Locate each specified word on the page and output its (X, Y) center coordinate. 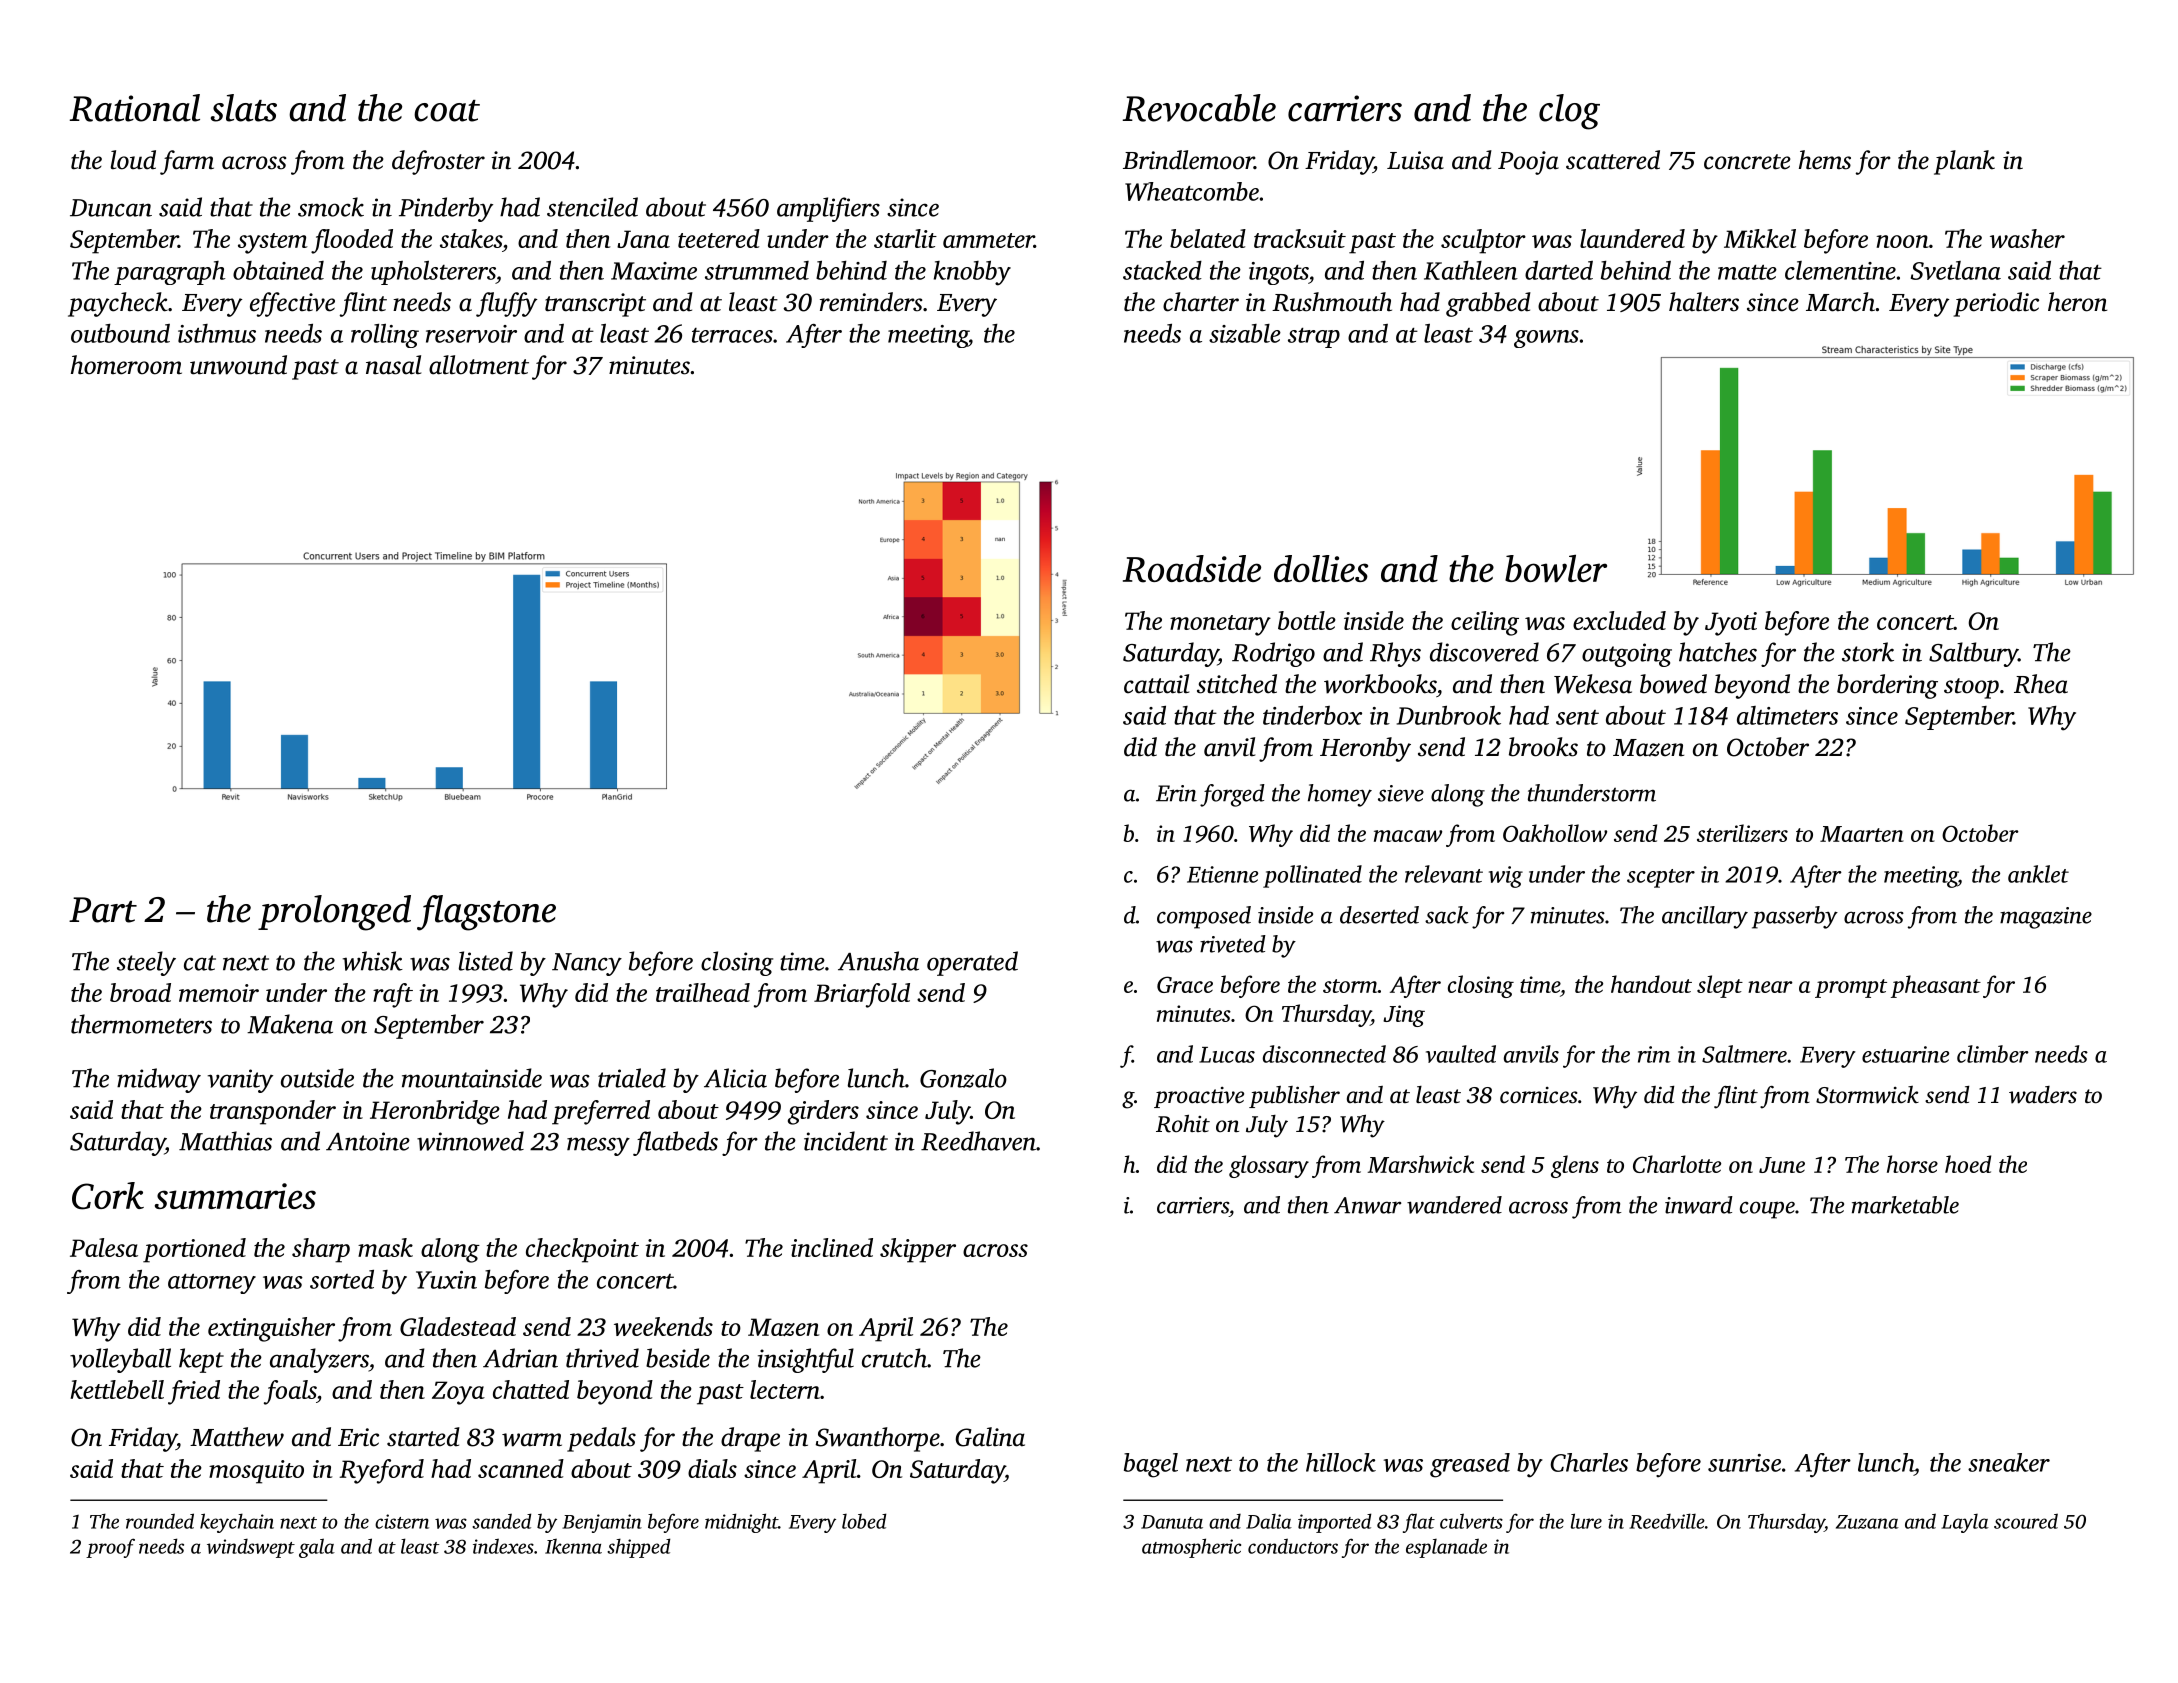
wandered (1454, 1205)
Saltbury (1973, 654)
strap (1314, 338)
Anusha (878, 961)
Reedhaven (978, 1141)
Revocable (1199, 108)
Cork (108, 1196)
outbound (120, 333)
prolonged (334, 913)
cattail (1156, 684)
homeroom (126, 365)
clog (1569, 112)
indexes (503, 1546)
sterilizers (1742, 833)
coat (447, 111)
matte (1747, 272)
